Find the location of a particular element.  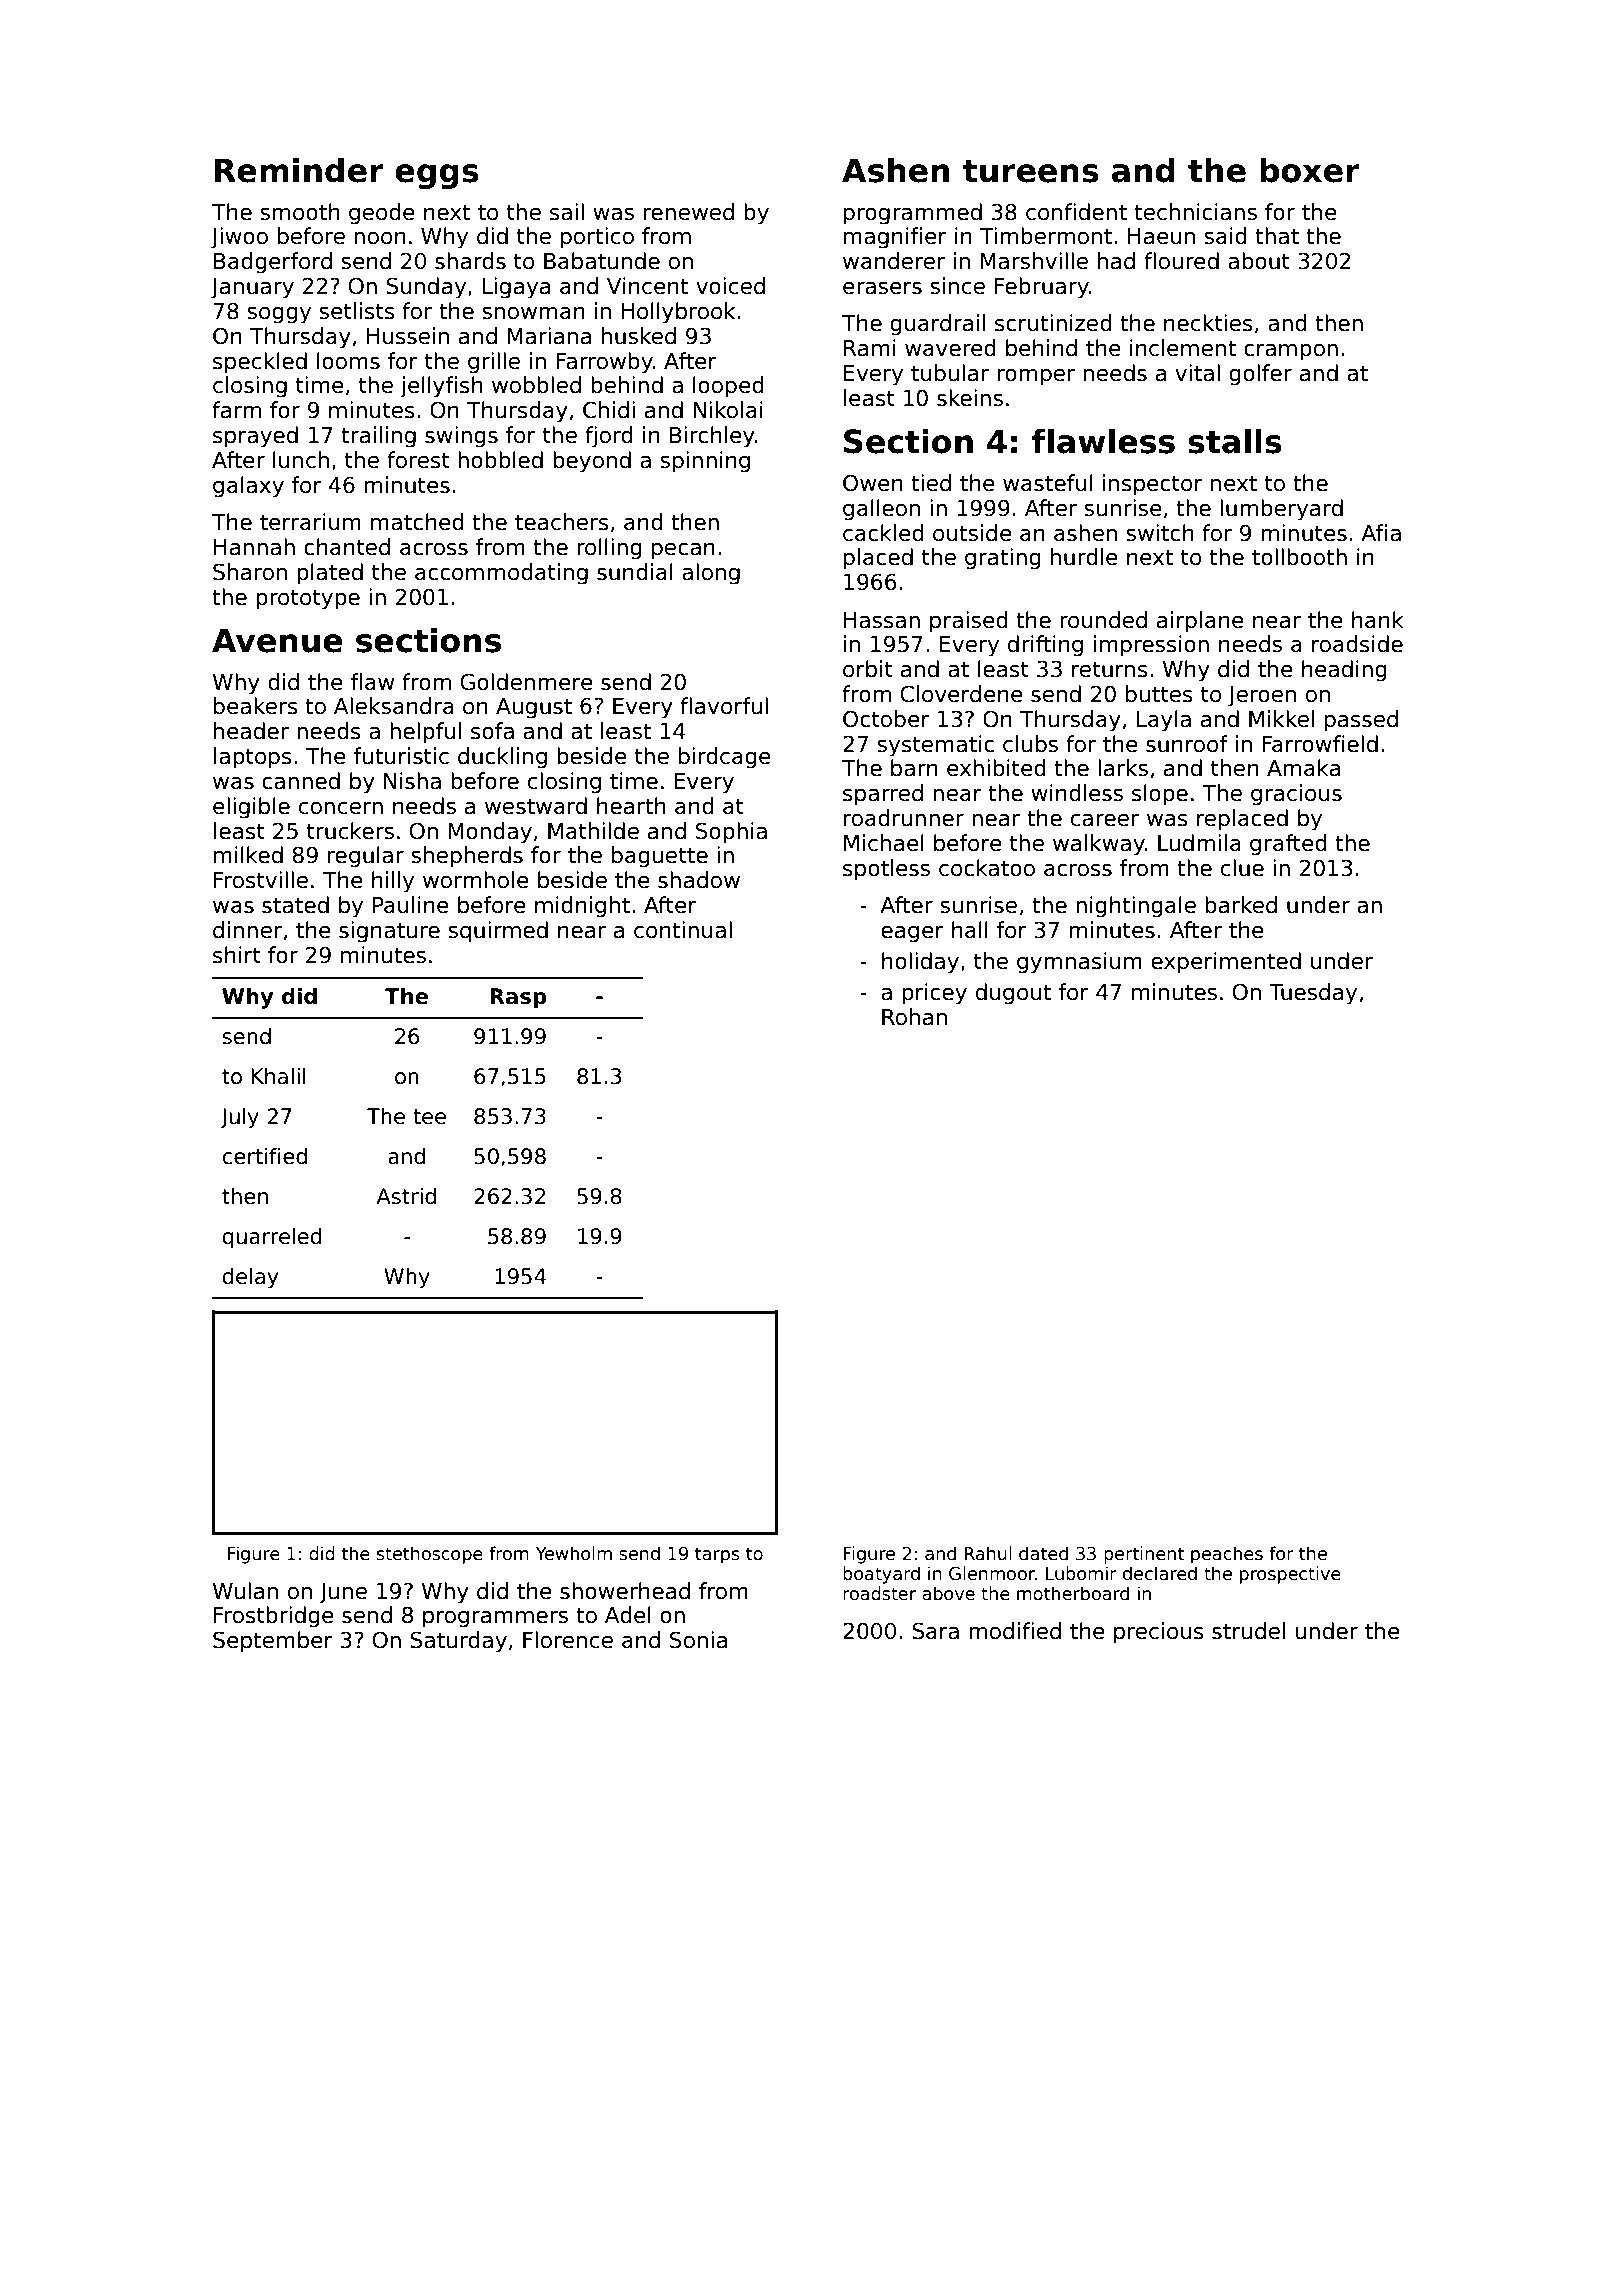

gracious is located at coordinates (1296, 795).
